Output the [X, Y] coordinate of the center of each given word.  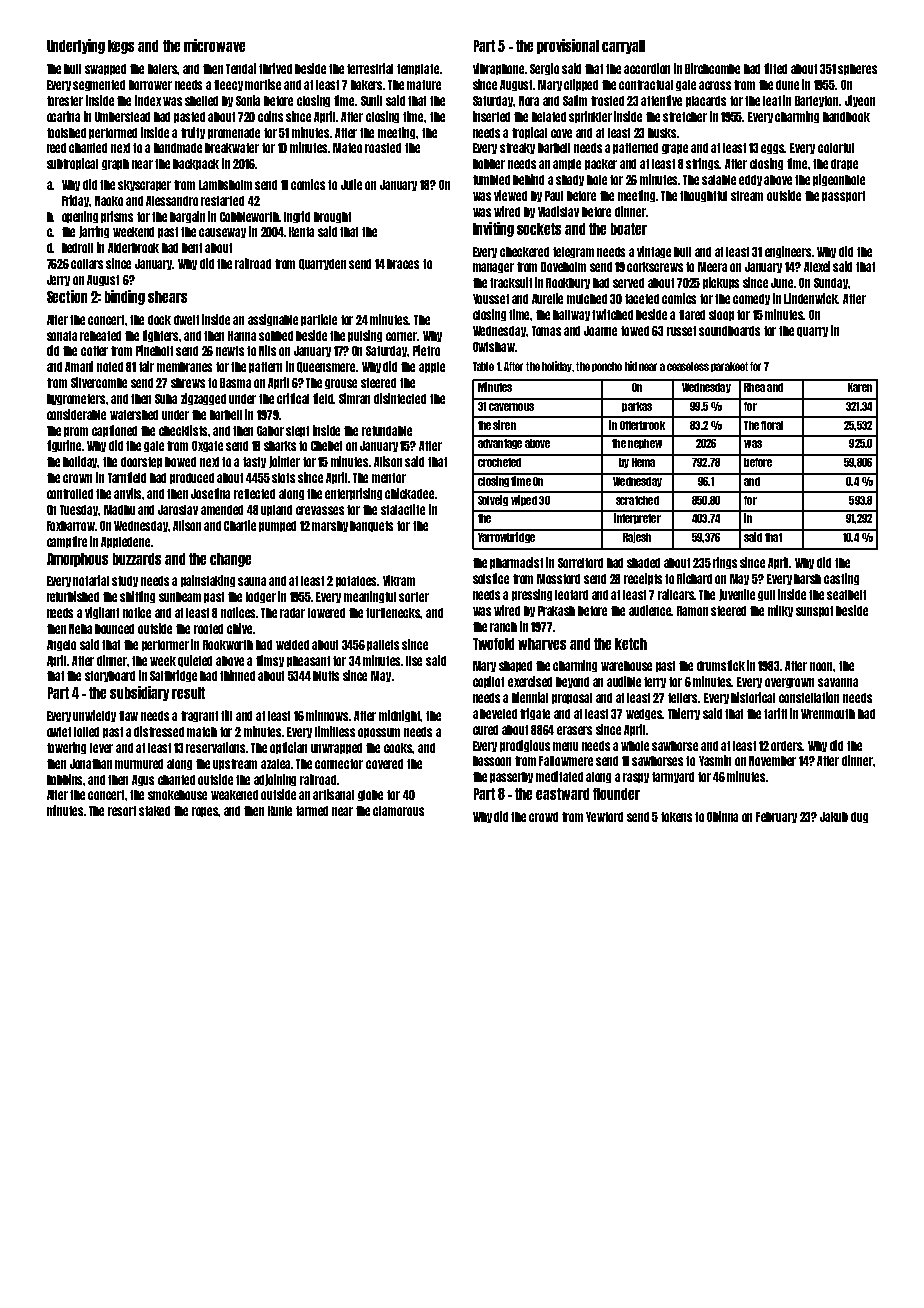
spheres [857, 69]
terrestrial [370, 68]
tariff [775, 713]
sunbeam [180, 597]
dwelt [186, 320]
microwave [214, 45]
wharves [542, 644]
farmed [312, 811]
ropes [205, 812]
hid [631, 366]
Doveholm [563, 267]
